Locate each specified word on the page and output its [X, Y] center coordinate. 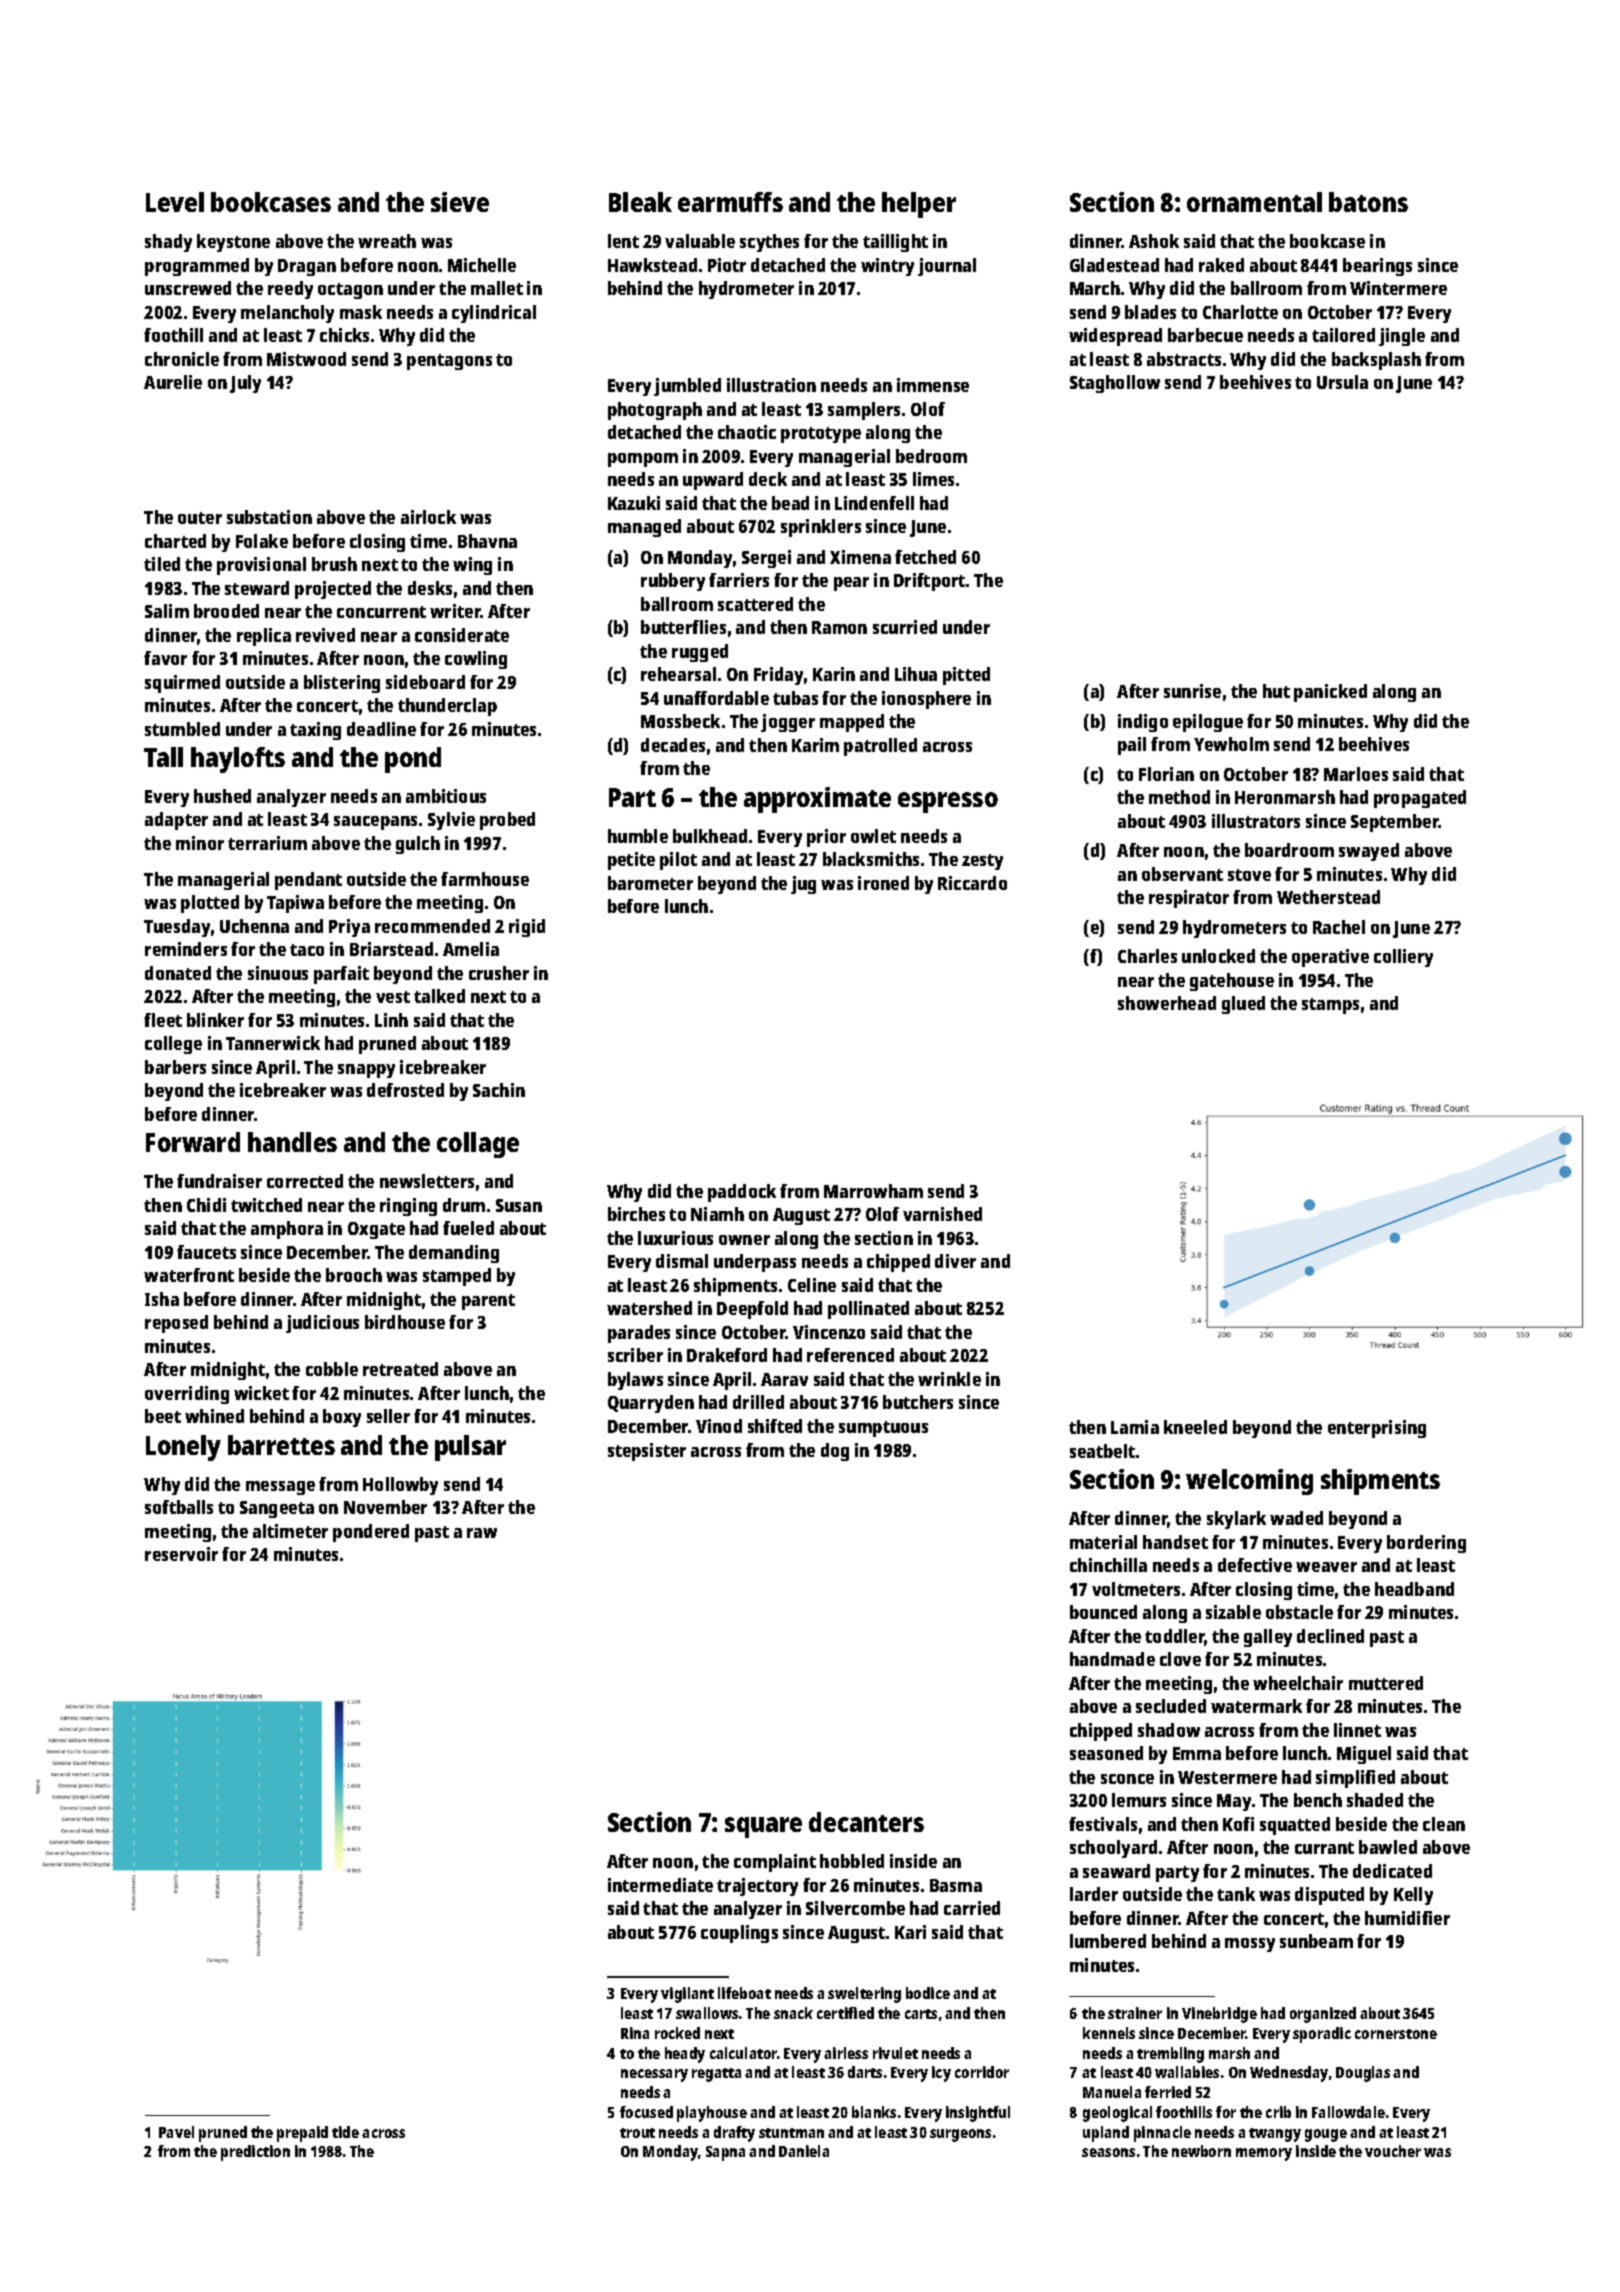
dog [835, 1452]
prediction [255, 2153]
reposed [176, 1324]
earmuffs [730, 202]
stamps [1330, 1006]
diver [955, 1261]
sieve [460, 202]
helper [919, 205]
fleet [163, 1020]
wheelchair [1298, 1683]
